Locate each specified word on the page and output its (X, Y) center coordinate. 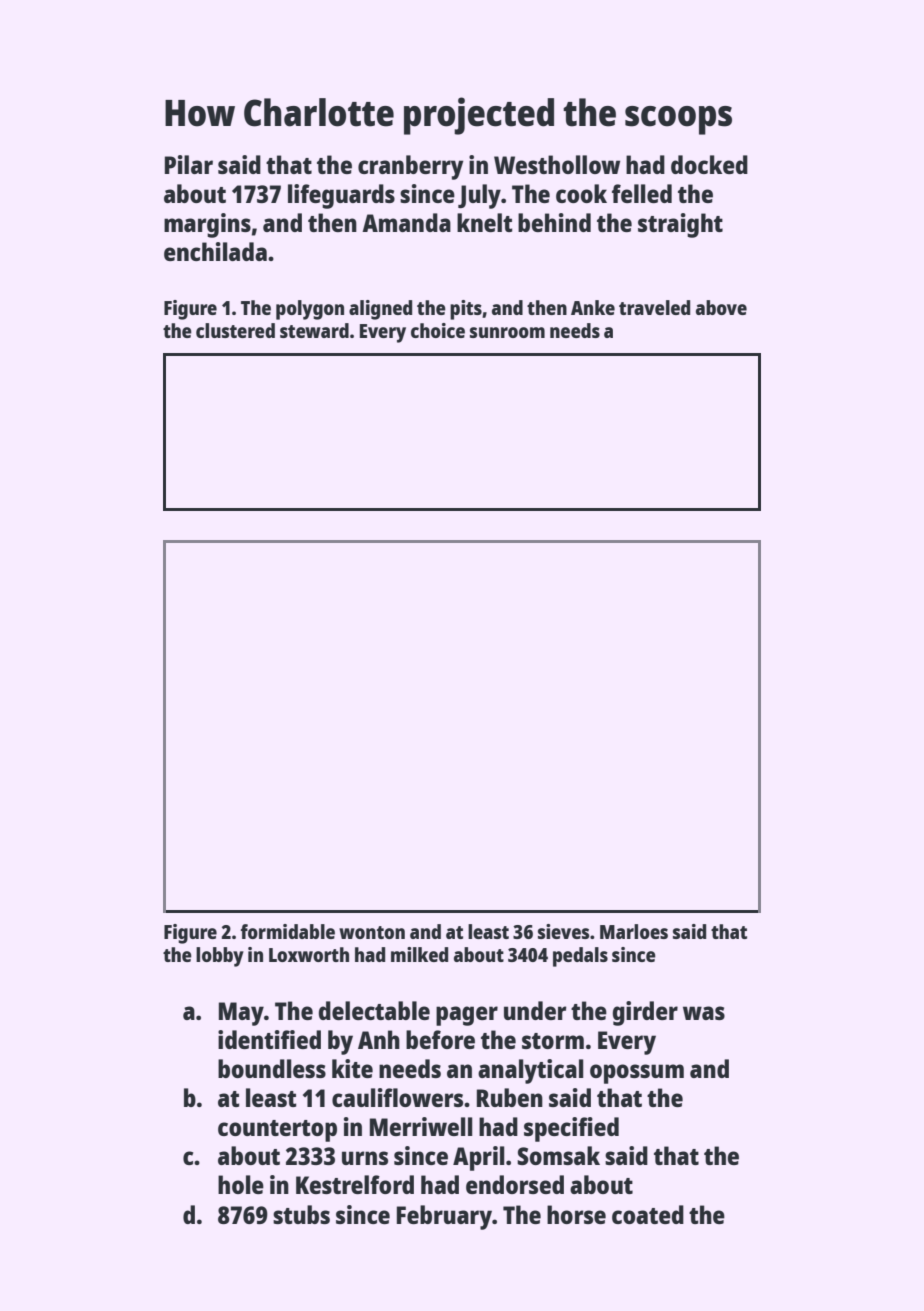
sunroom (507, 332)
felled (642, 193)
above (721, 307)
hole (241, 1184)
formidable (288, 931)
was (704, 1013)
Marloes (634, 931)
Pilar (189, 164)
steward (314, 330)
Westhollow (557, 164)
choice (438, 330)
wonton (372, 932)
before (440, 1039)
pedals (580, 957)
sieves (563, 931)
